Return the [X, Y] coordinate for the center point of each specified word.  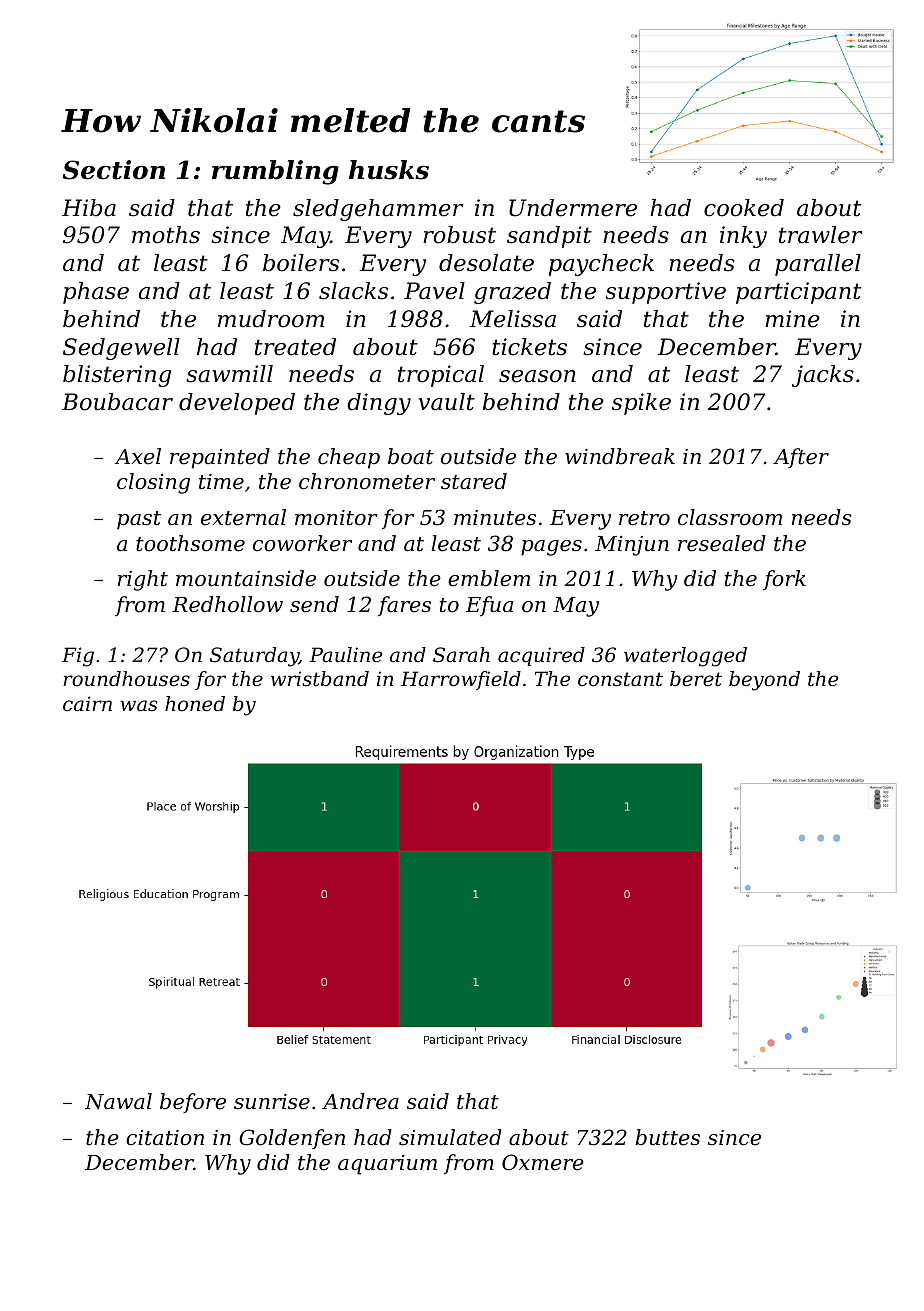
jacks [823, 376]
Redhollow [227, 604]
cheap [349, 458]
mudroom [271, 319]
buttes [667, 1137]
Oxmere [543, 1162]
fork [784, 580]
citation [165, 1138]
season [537, 376]
